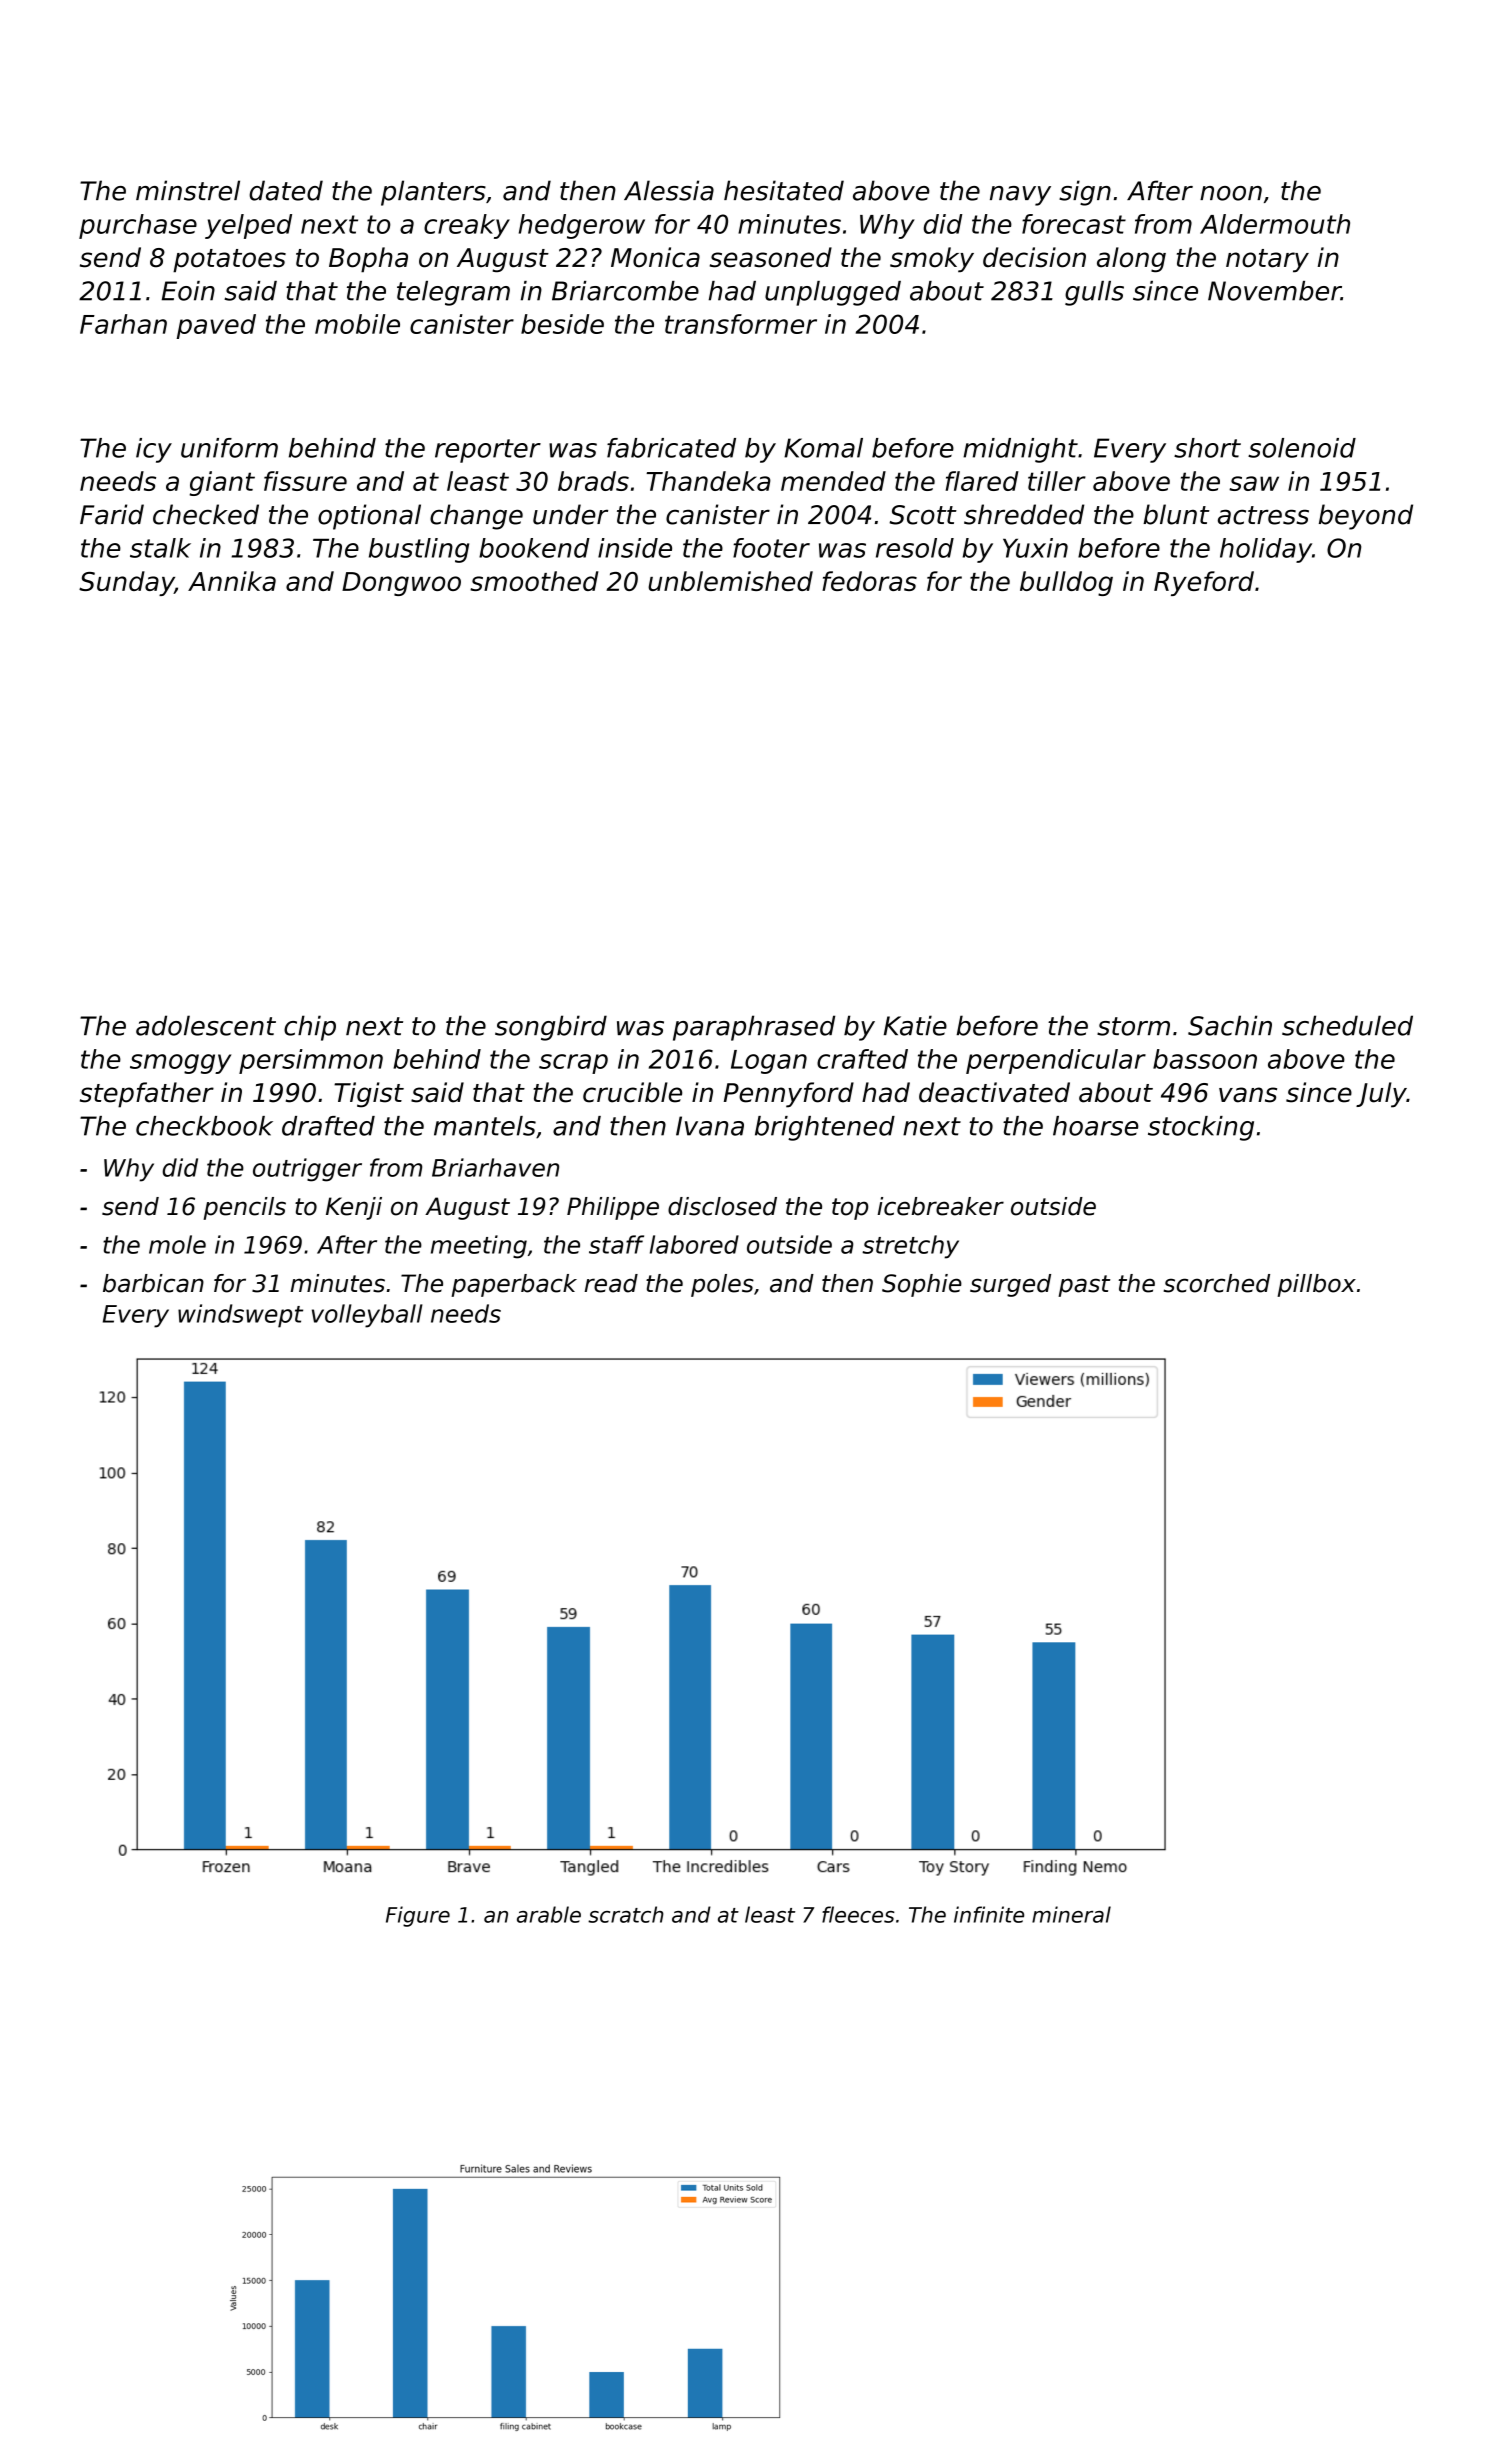 The image size is (1496, 2464). Describe the element at coordinates (367, 1316) in the page. I see `volleyball` at that location.
